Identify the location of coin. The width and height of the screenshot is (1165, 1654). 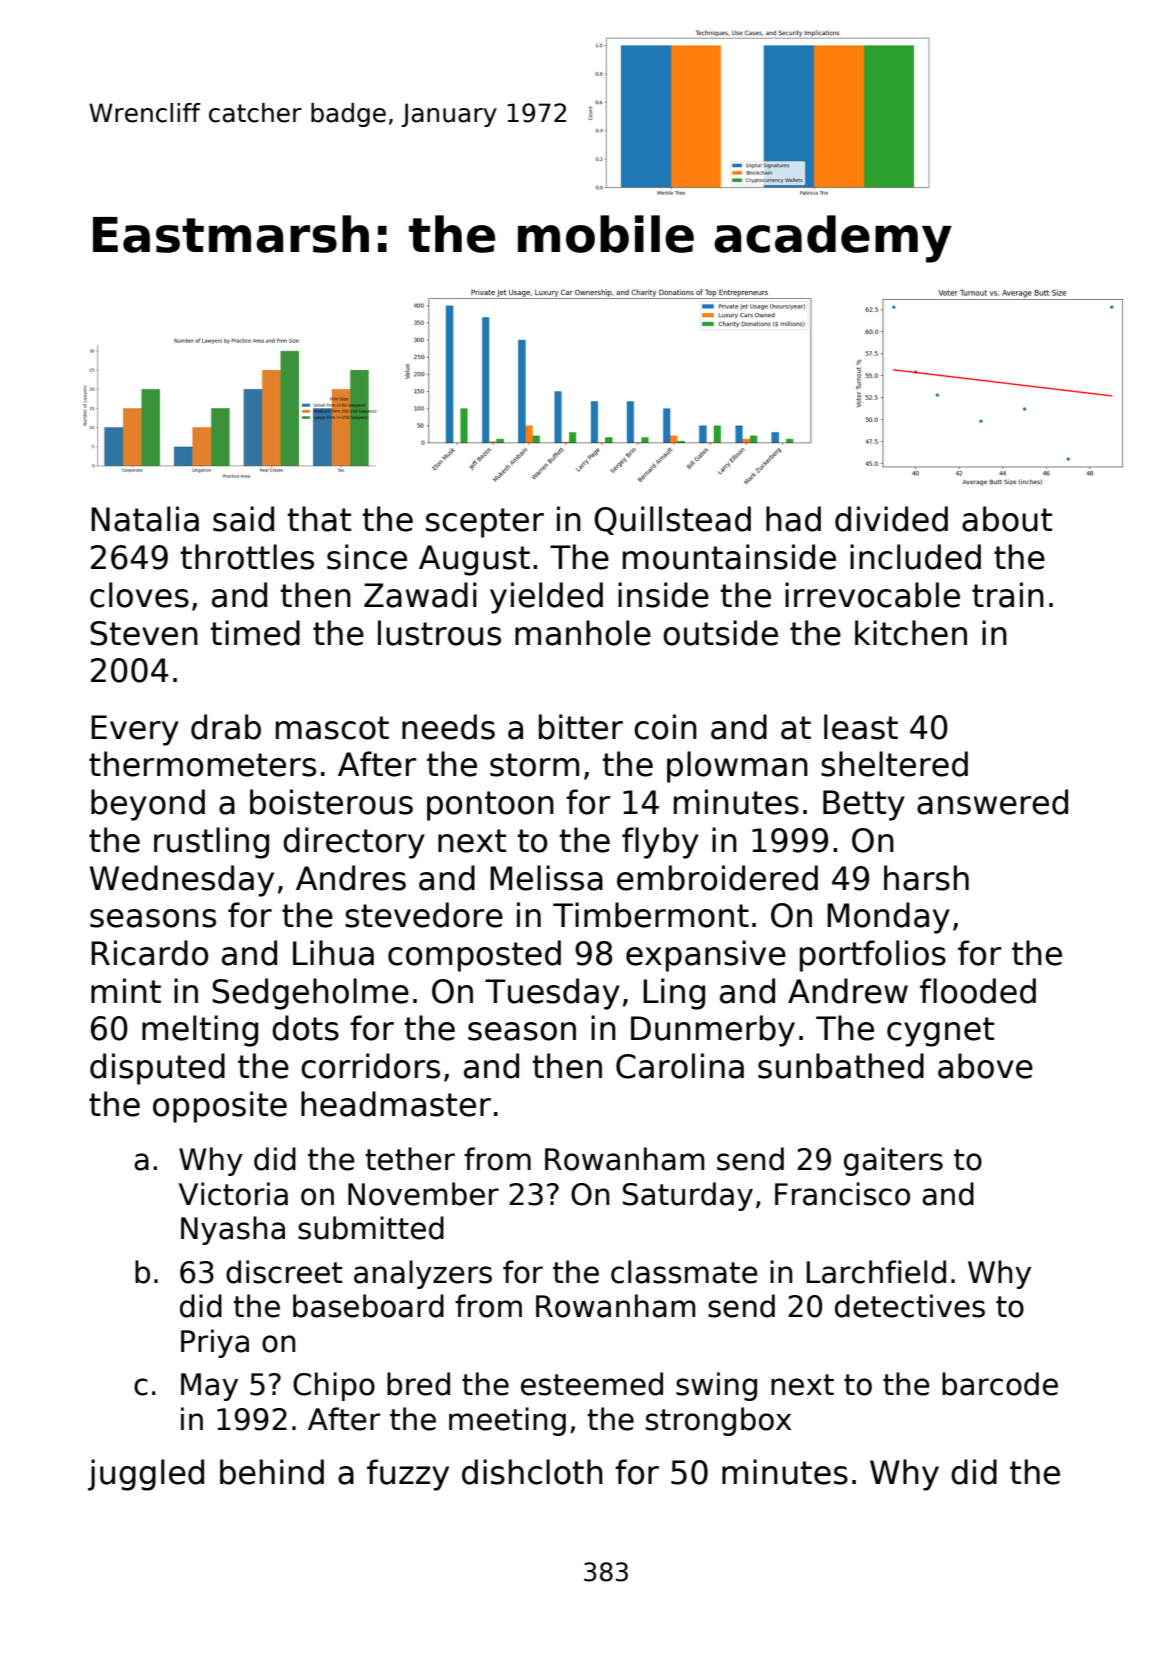
(665, 727).
